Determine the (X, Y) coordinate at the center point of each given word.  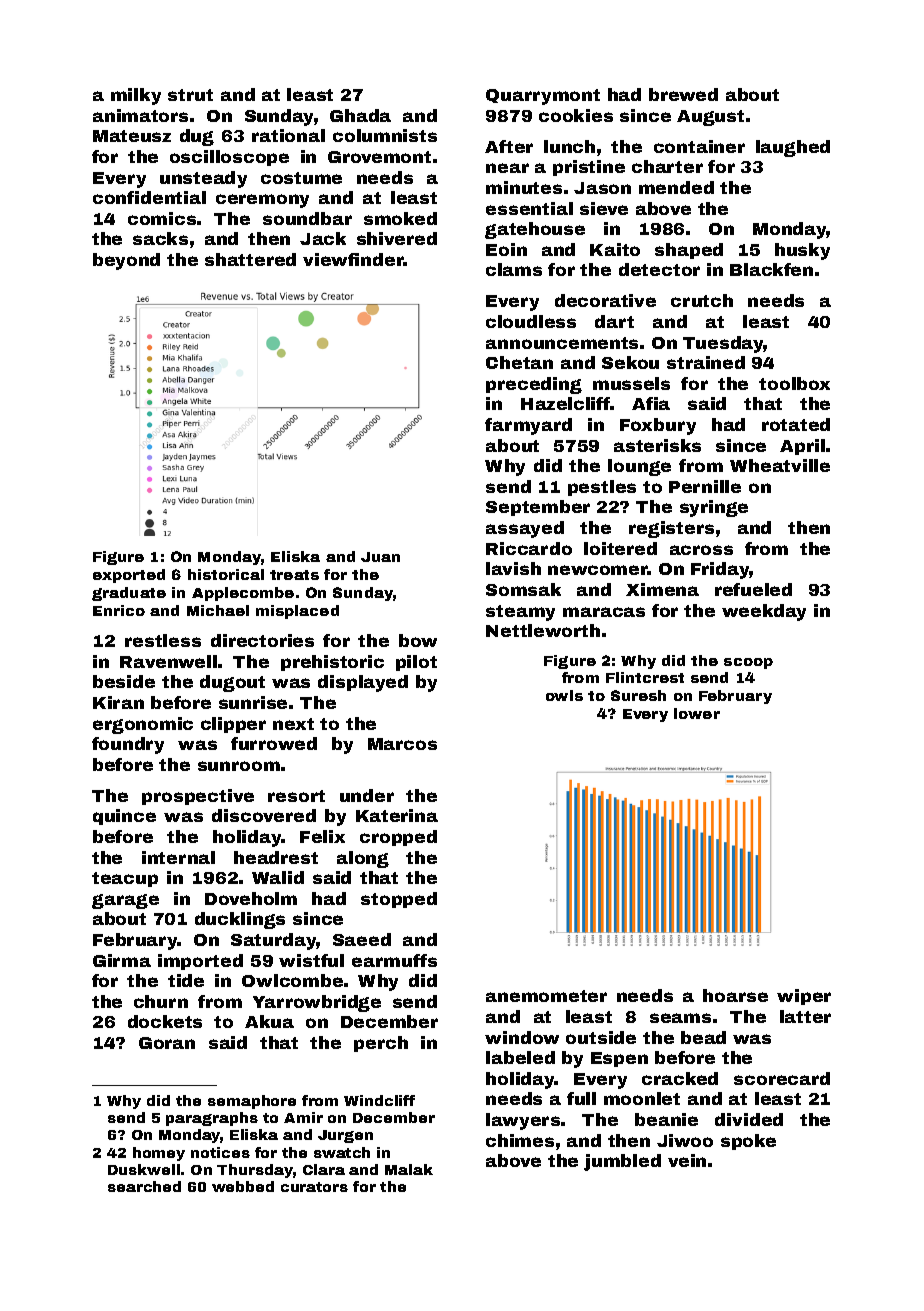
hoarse (735, 995)
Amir (303, 1117)
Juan (380, 557)
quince (124, 817)
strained (706, 362)
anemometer (546, 996)
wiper (804, 997)
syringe (714, 508)
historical (226, 574)
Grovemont (379, 157)
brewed (683, 94)
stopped (399, 900)
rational (288, 135)
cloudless (531, 321)
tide (186, 980)
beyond (126, 261)
